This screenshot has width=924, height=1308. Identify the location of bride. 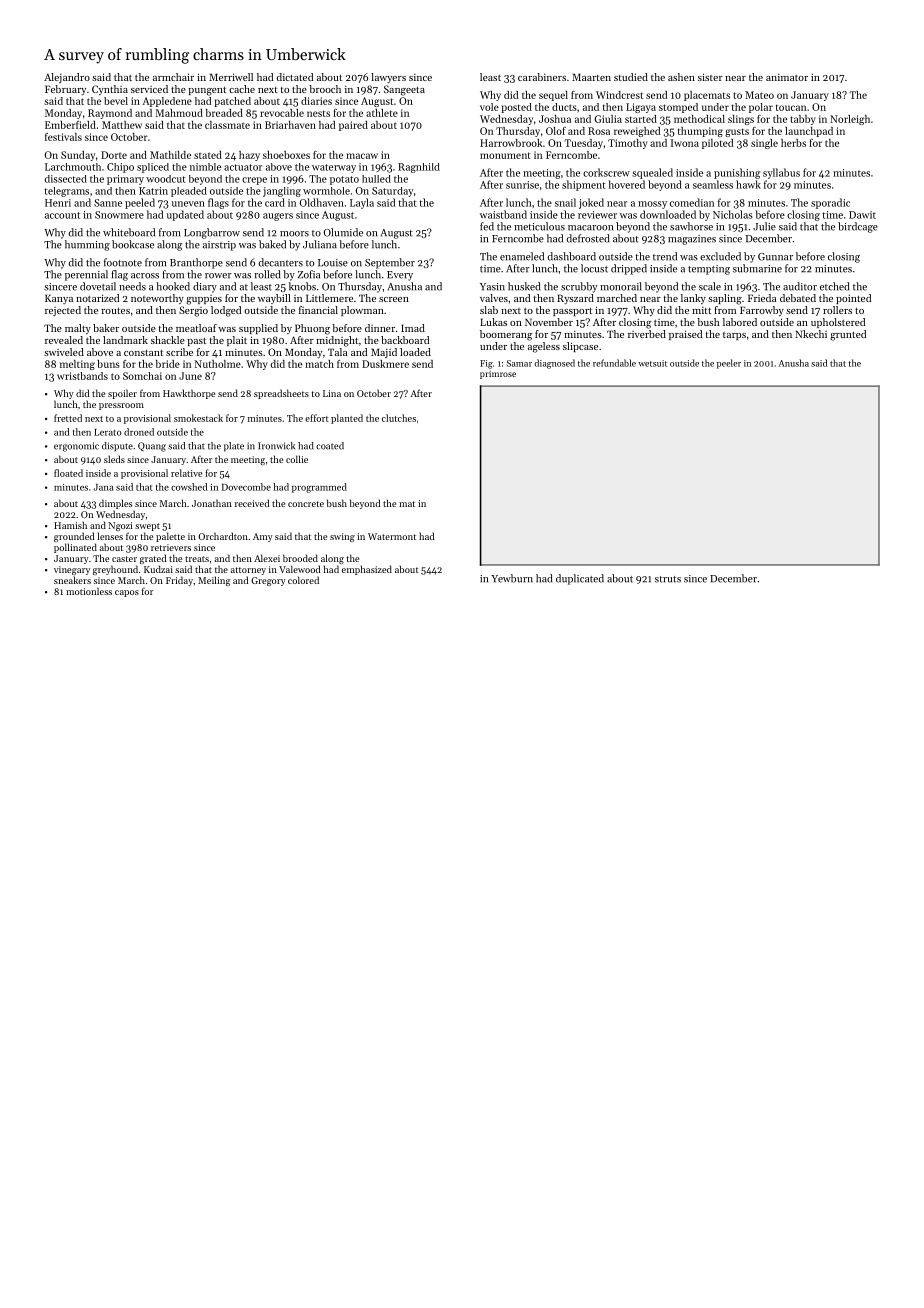
(168, 364).
